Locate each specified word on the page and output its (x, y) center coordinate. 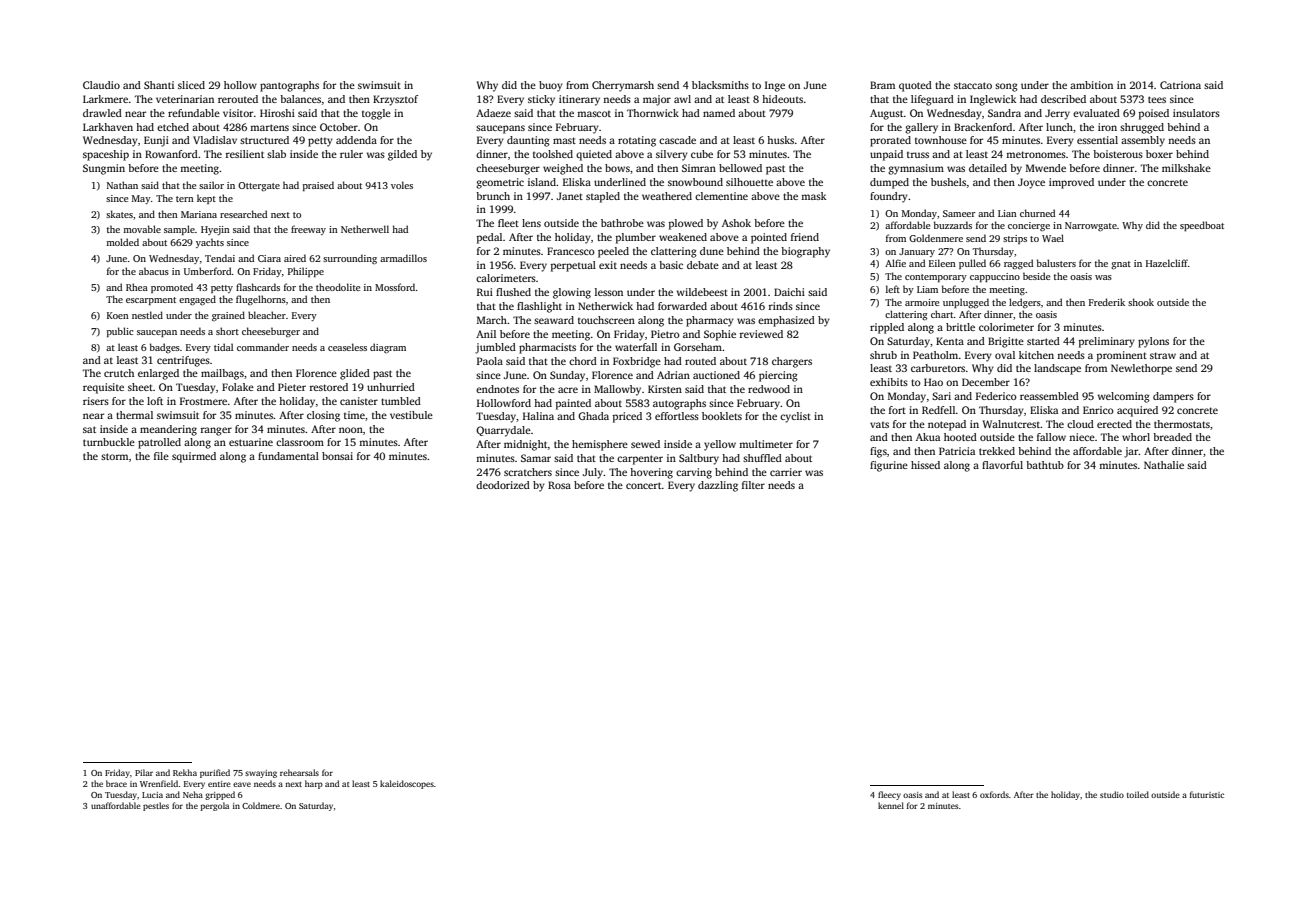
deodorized (503, 485)
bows (617, 168)
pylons (1153, 342)
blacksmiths (720, 85)
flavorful (1002, 465)
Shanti (159, 85)
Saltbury (699, 459)
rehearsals (299, 772)
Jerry (1057, 114)
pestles (156, 806)
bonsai (337, 456)
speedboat (1202, 226)
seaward (554, 320)
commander (263, 347)
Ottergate (259, 187)
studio (1112, 794)
